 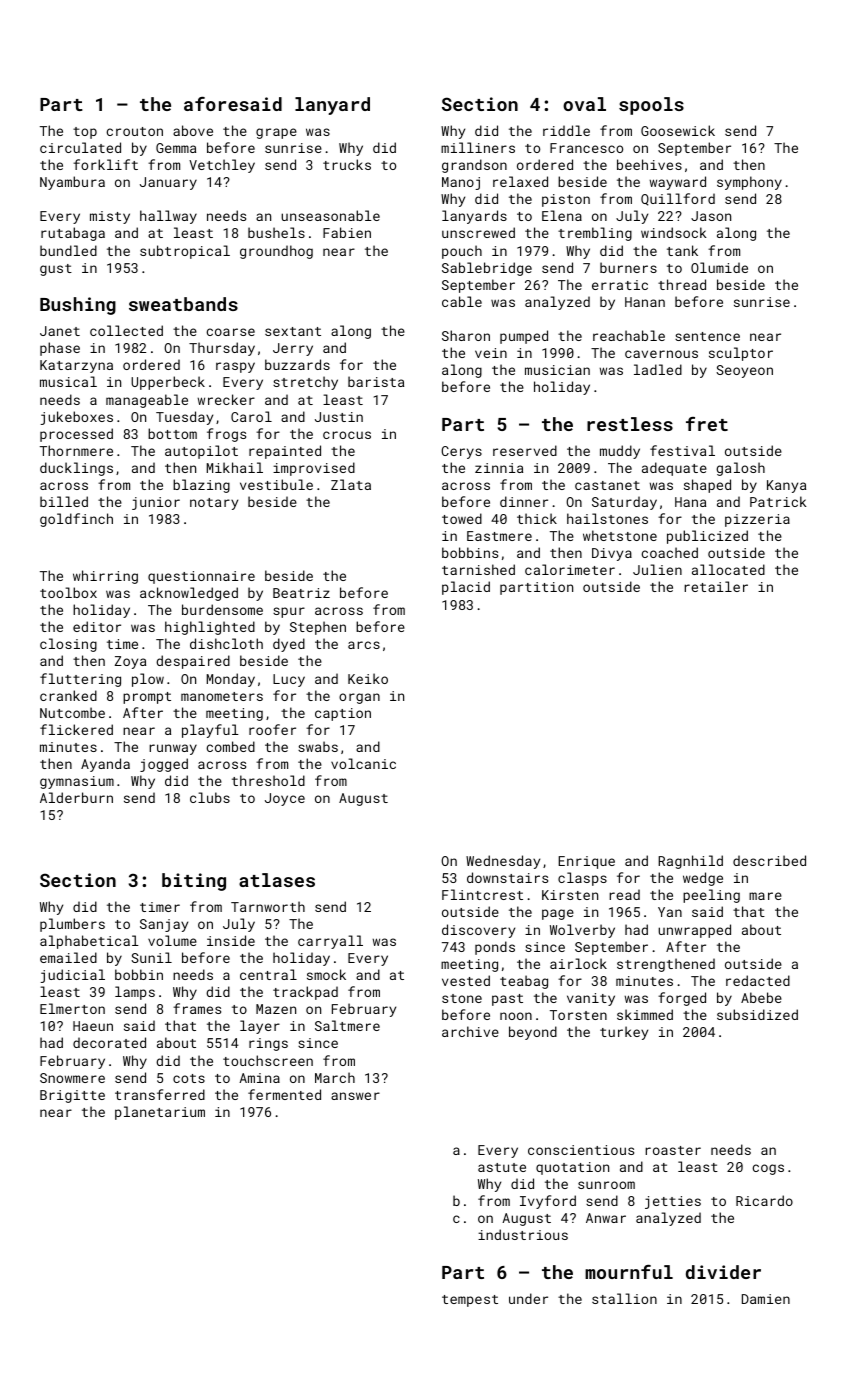 What do you see at coordinates (277, 880) in the document?
I see `atlases` at bounding box center [277, 880].
